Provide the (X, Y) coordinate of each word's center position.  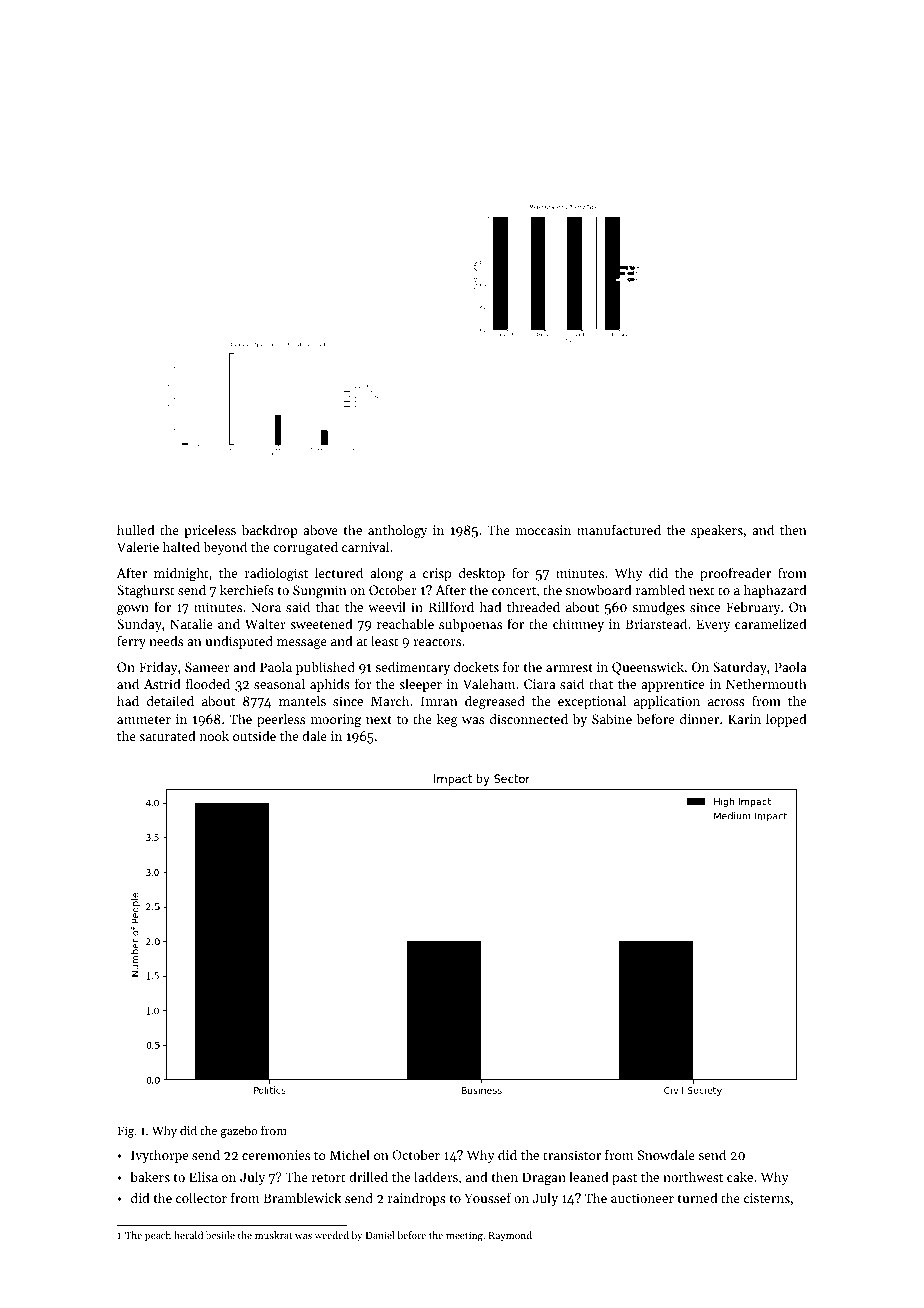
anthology (397, 531)
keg (447, 720)
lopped (786, 720)
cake (740, 1176)
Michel (350, 1154)
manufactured (619, 529)
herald (188, 1235)
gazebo (239, 1131)
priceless (210, 531)
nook (214, 735)
